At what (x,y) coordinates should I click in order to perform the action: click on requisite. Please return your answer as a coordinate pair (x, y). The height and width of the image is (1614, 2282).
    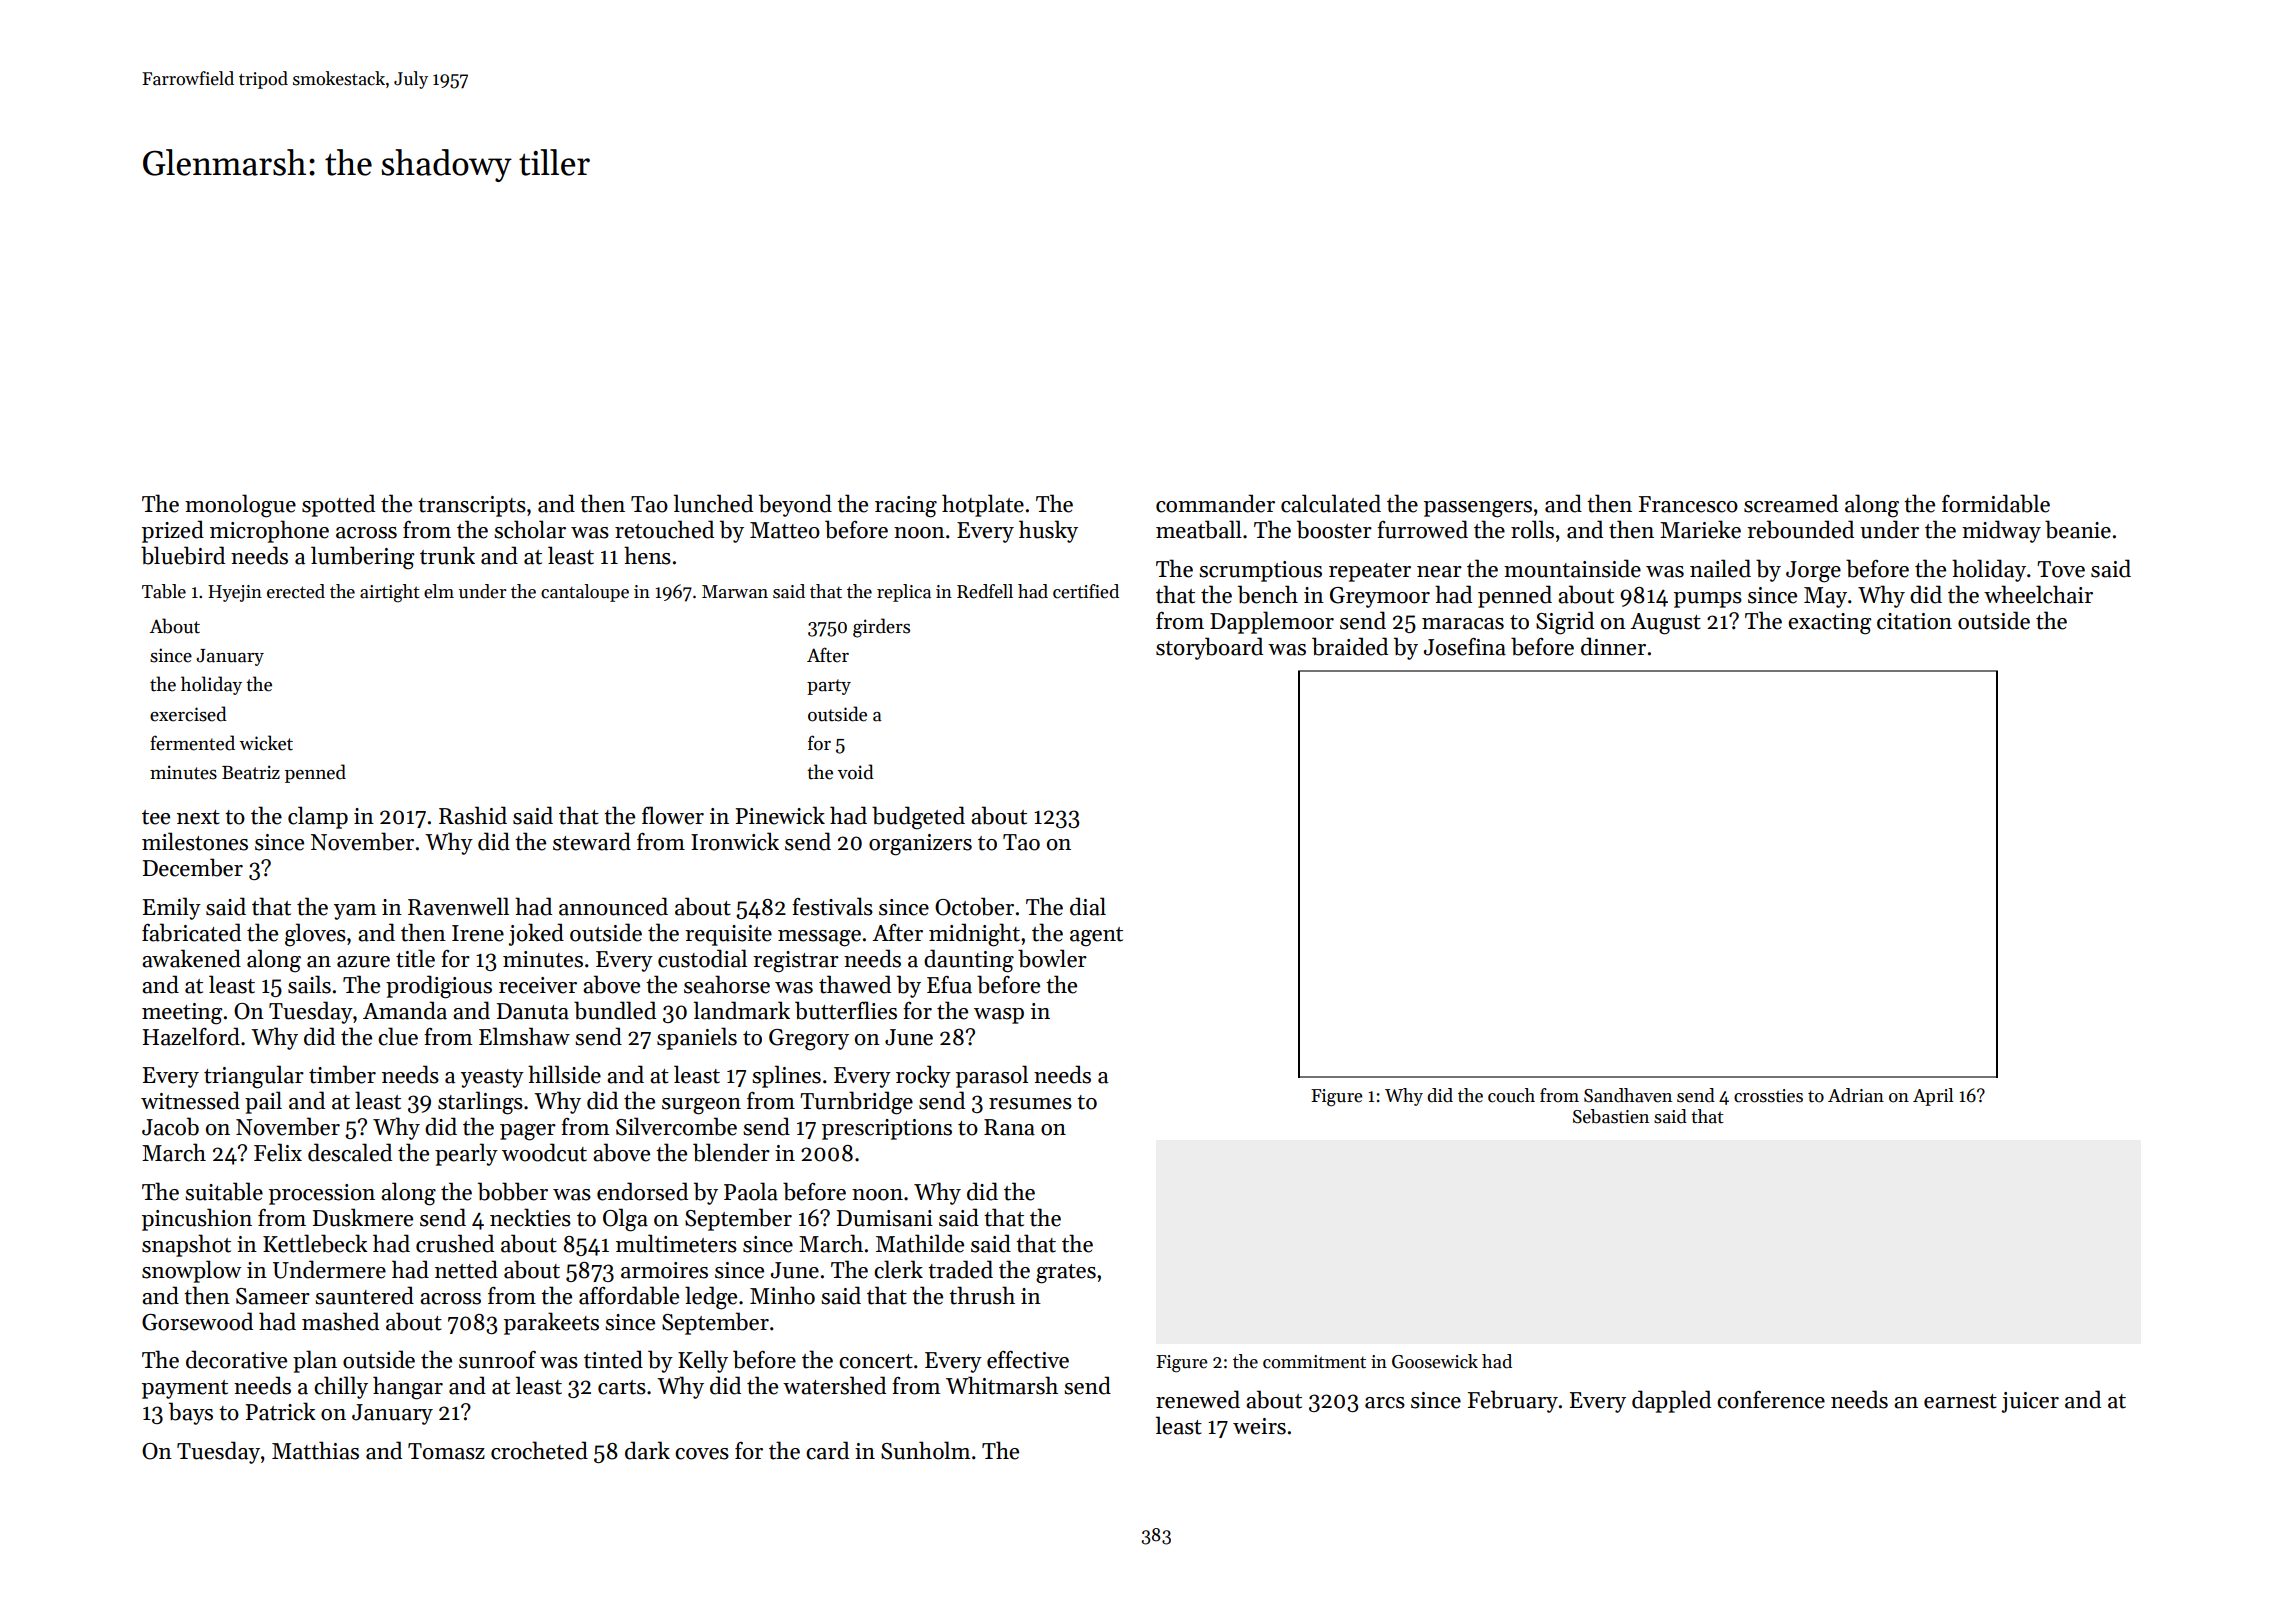
    Looking at the image, I should click on (728, 935).
